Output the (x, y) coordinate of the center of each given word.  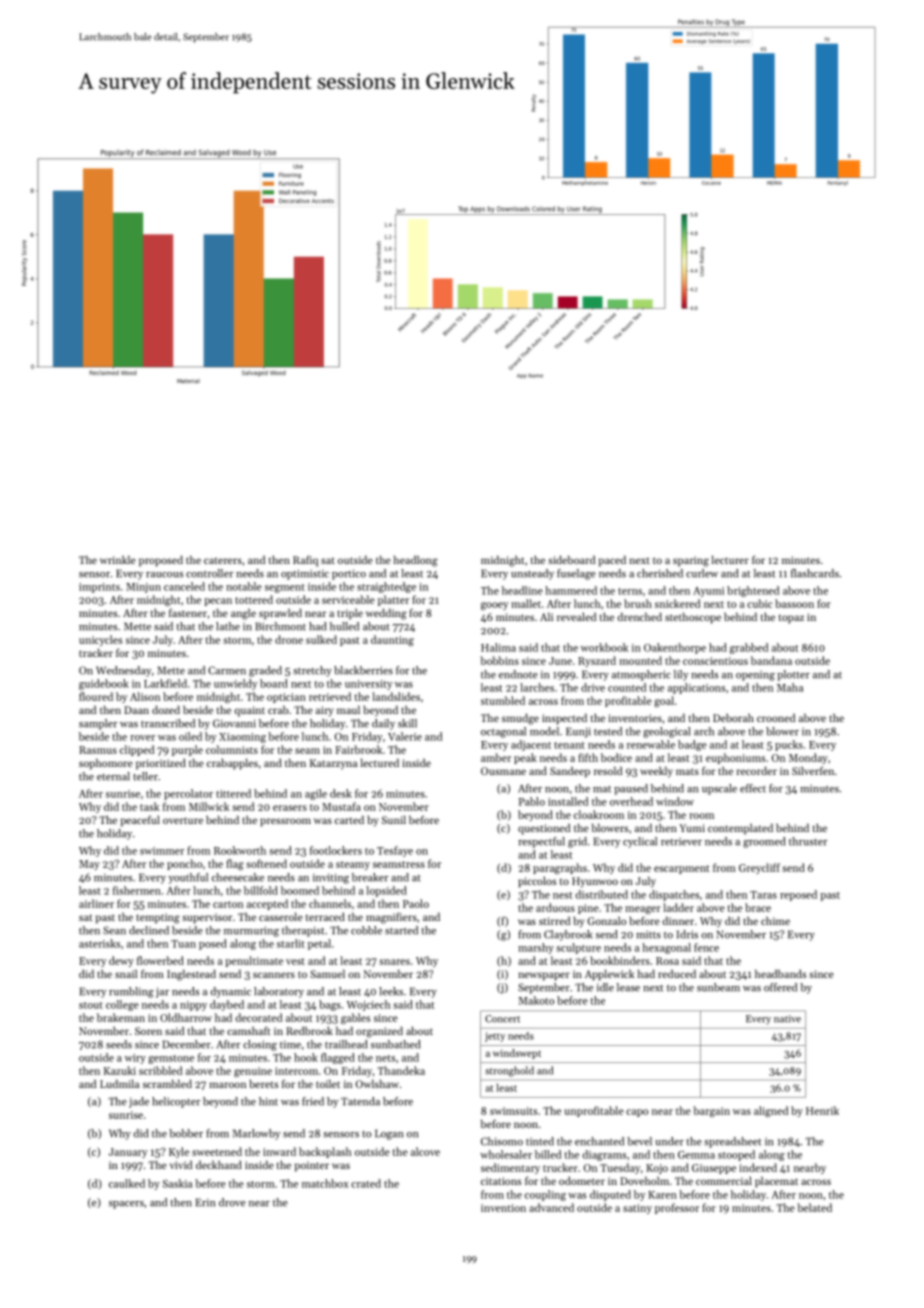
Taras (763, 895)
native (787, 1019)
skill (407, 723)
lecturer (730, 559)
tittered (233, 793)
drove (232, 1202)
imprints (99, 588)
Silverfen (813, 770)
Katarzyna (333, 764)
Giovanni (234, 723)
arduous (555, 907)
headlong (416, 561)
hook (306, 1057)
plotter (793, 675)
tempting (158, 918)
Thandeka (401, 1070)
